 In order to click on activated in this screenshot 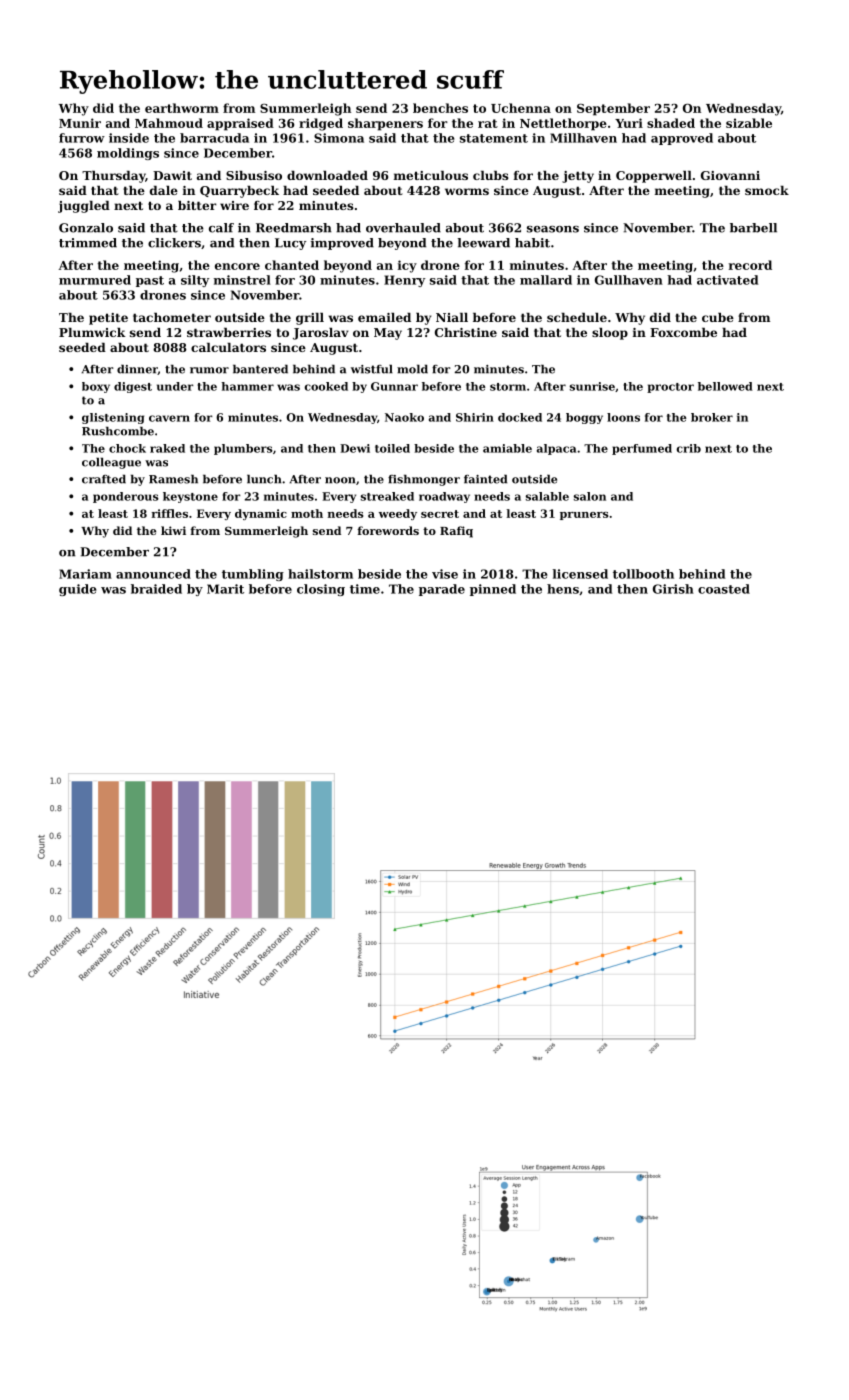, I will do `click(727, 280)`.
